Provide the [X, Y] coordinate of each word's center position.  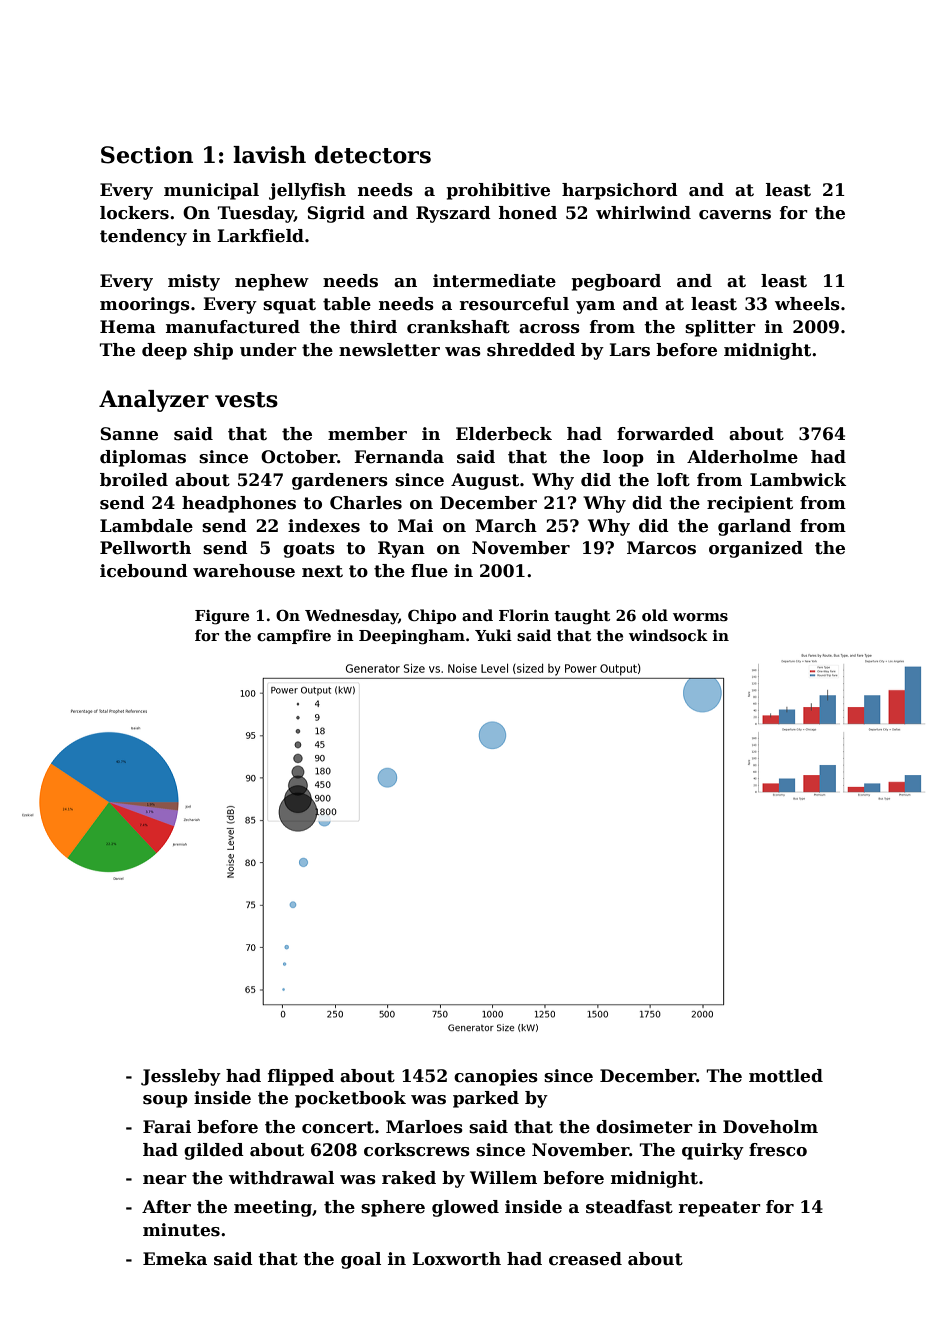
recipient [750, 504]
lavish [269, 155]
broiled [134, 480]
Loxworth [456, 1259]
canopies [496, 1077]
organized [756, 549]
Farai [167, 1127]
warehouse [244, 571]
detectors [373, 155]
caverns [735, 215]
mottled [786, 1076]
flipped [301, 1077]
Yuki [493, 635]
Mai [415, 526]
